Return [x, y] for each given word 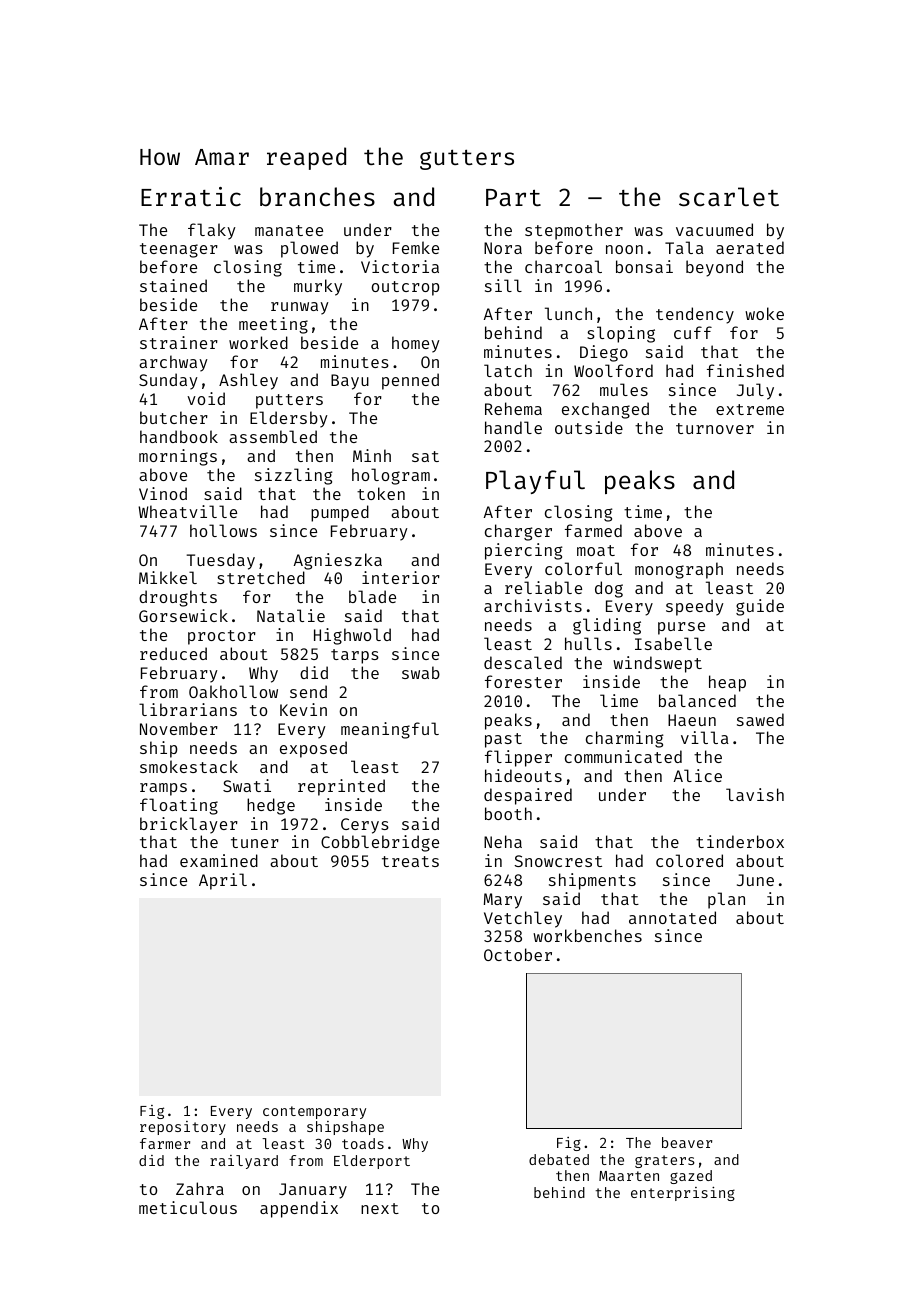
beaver [687, 1142]
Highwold [352, 636]
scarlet [729, 197]
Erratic [191, 197]
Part [513, 198]
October [518, 954]
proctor [222, 637]
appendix [299, 1209]
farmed [593, 530]
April [223, 881]
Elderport [372, 1162]
